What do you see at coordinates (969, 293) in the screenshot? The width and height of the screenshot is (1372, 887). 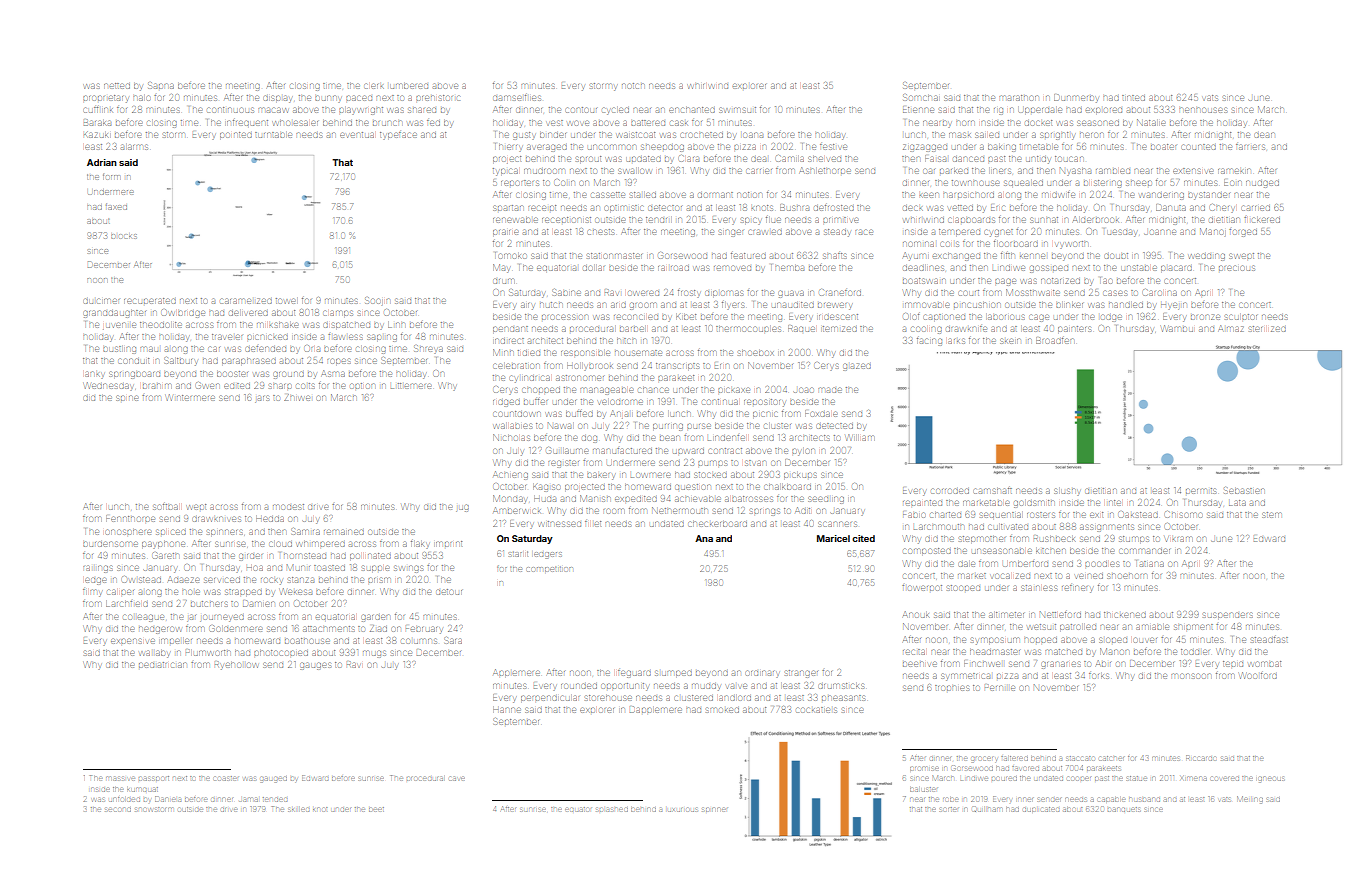 I see `court` at bounding box center [969, 293].
